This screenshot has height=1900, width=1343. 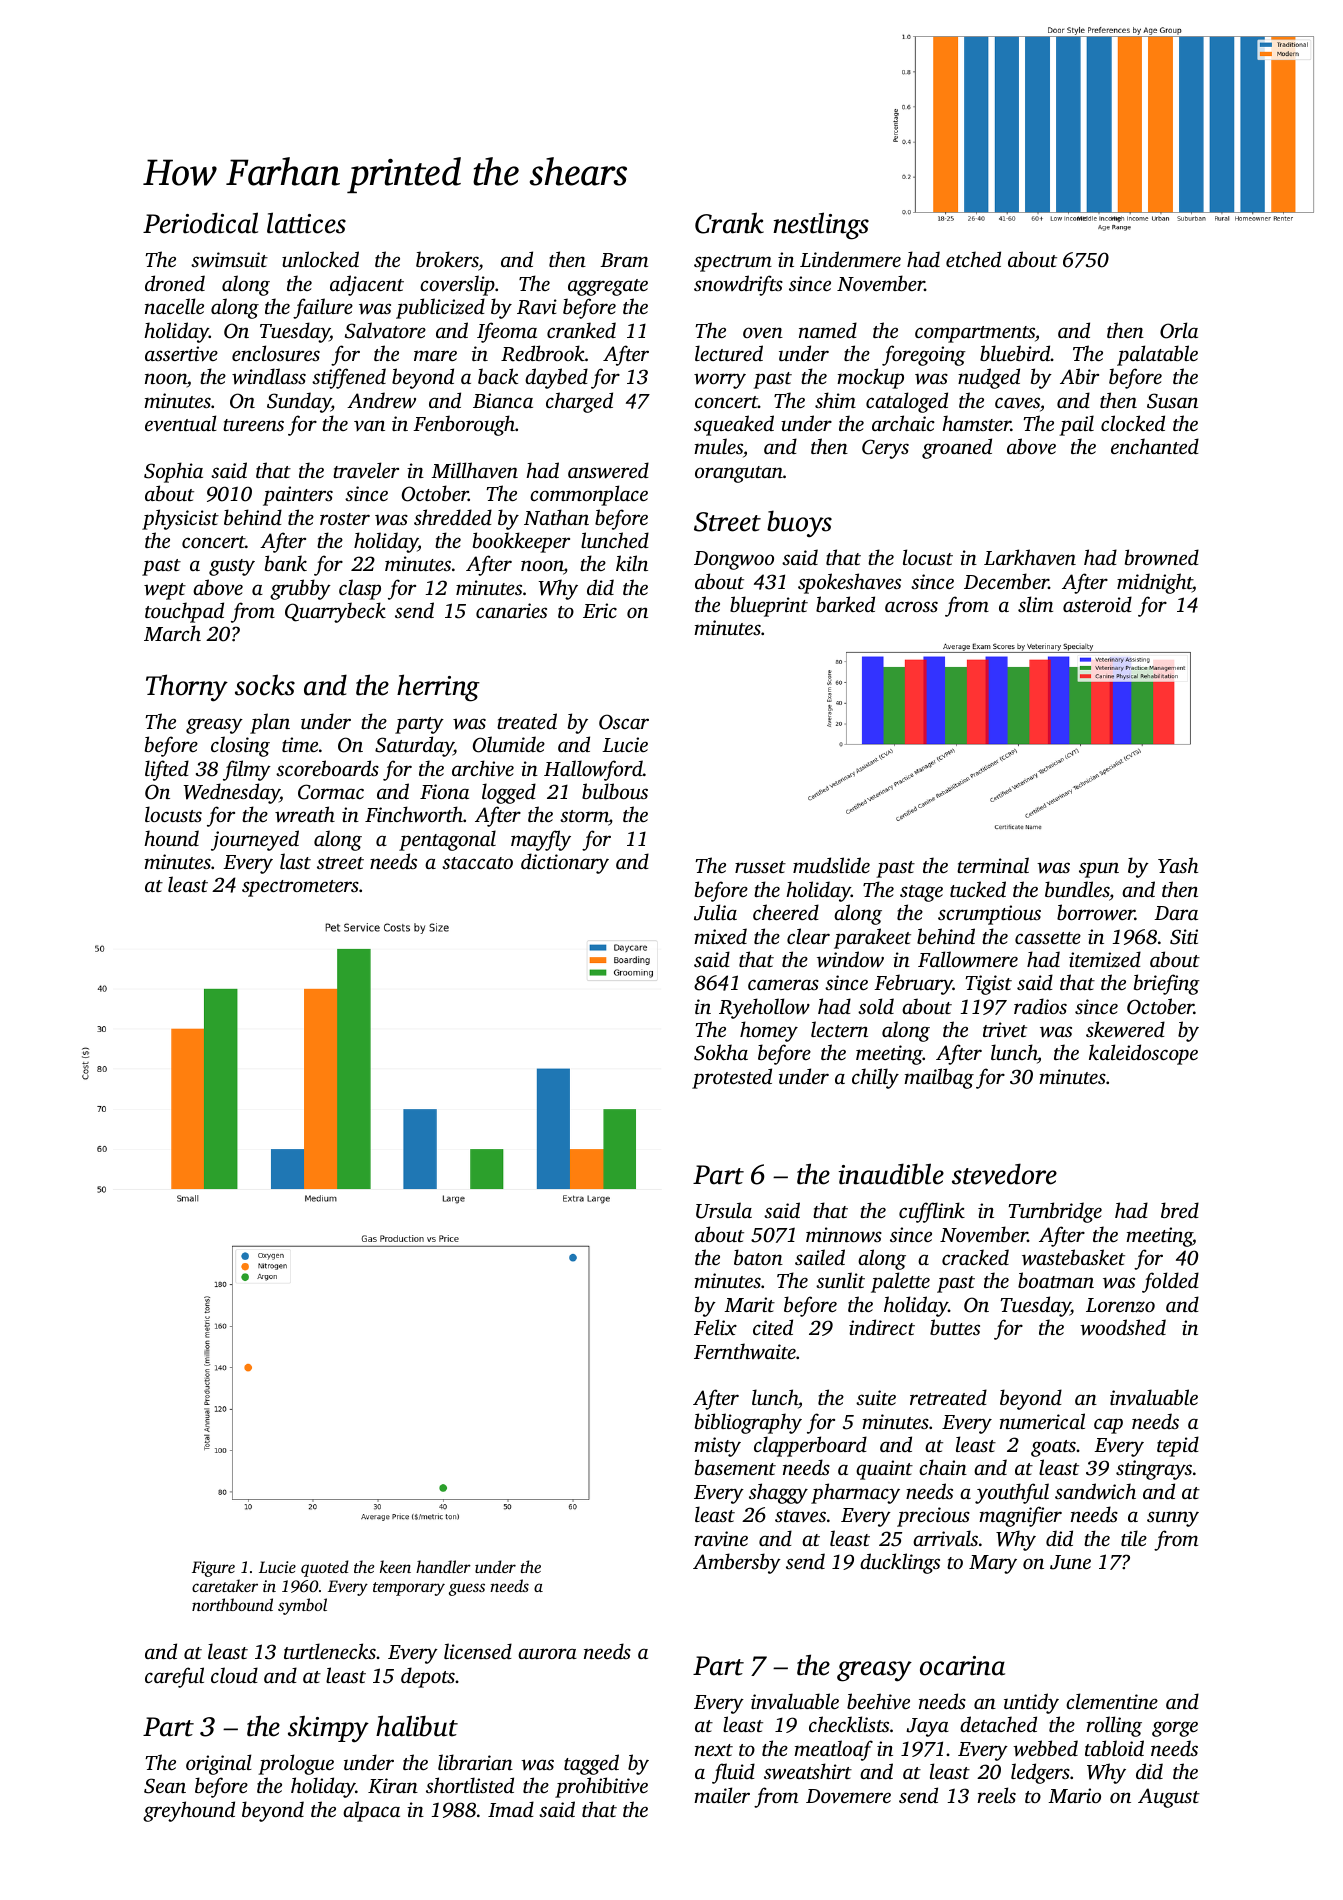 I want to click on tureens, so click(x=253, y=425).
